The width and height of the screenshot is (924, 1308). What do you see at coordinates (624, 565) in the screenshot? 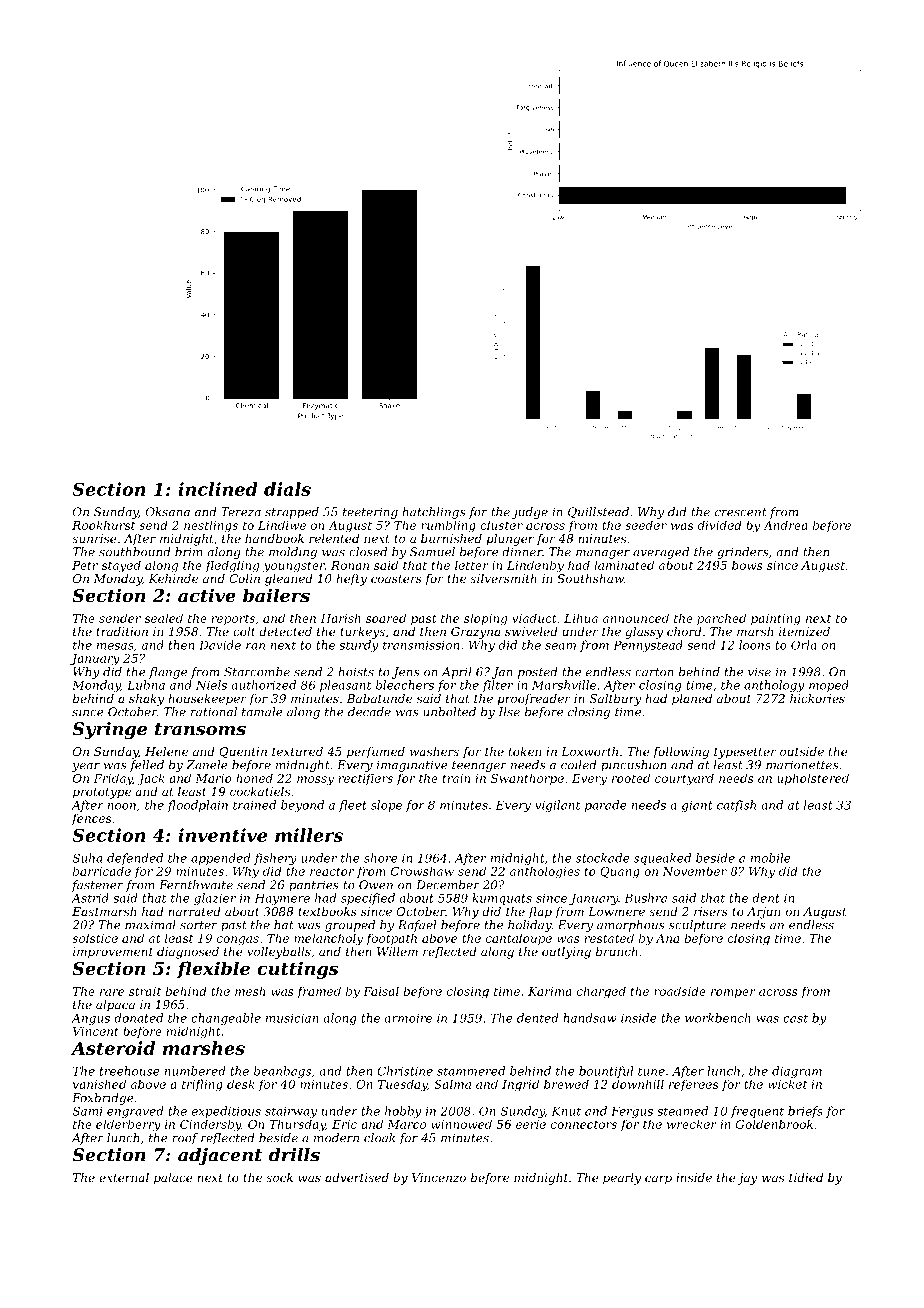
I see `laminated` at bounding box center [624, 565].
